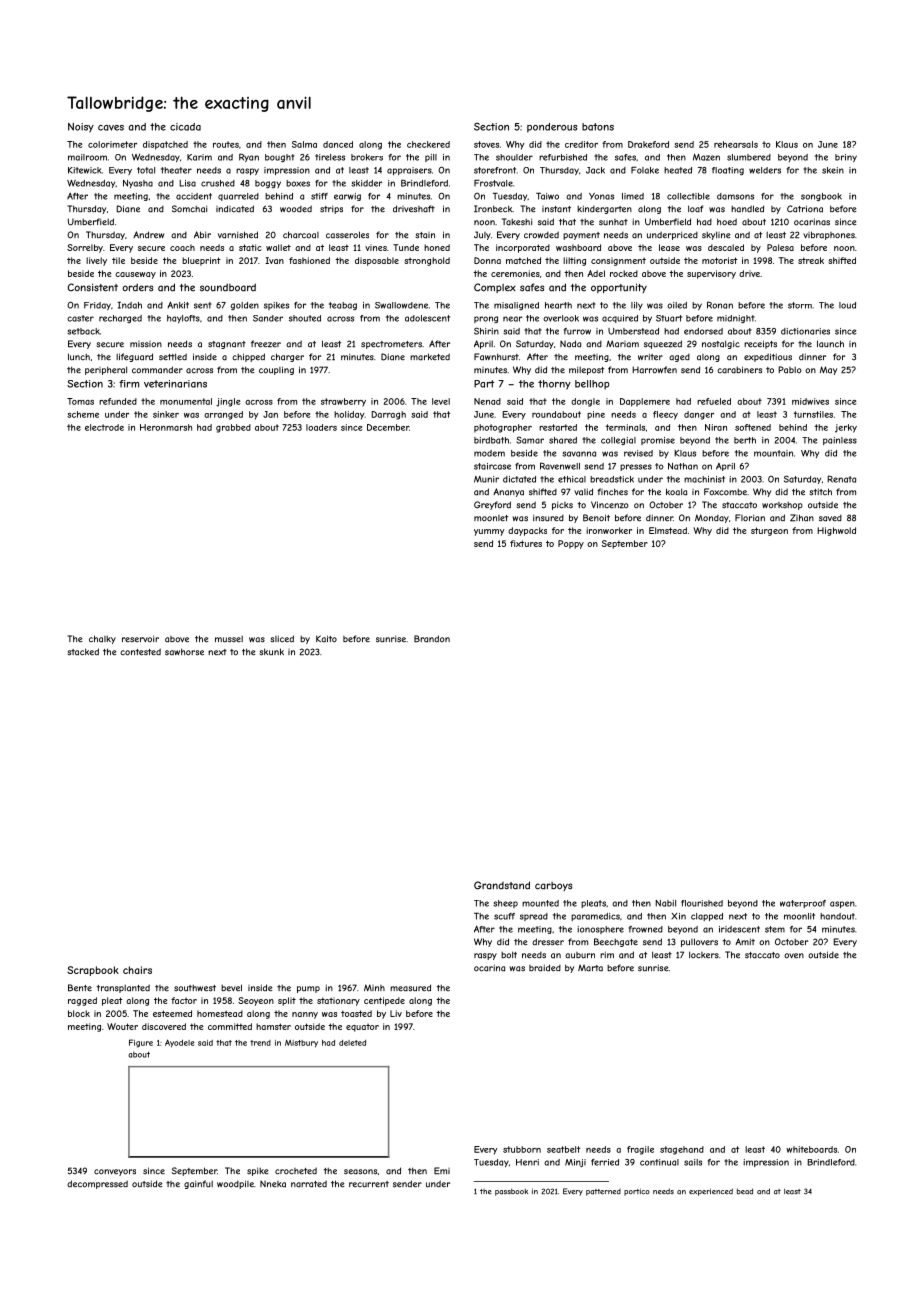 This screenshot has height=1308, width=924. Describe the element at coordinates (750, 518) in the screenshot. I see `Florian` at that location.
